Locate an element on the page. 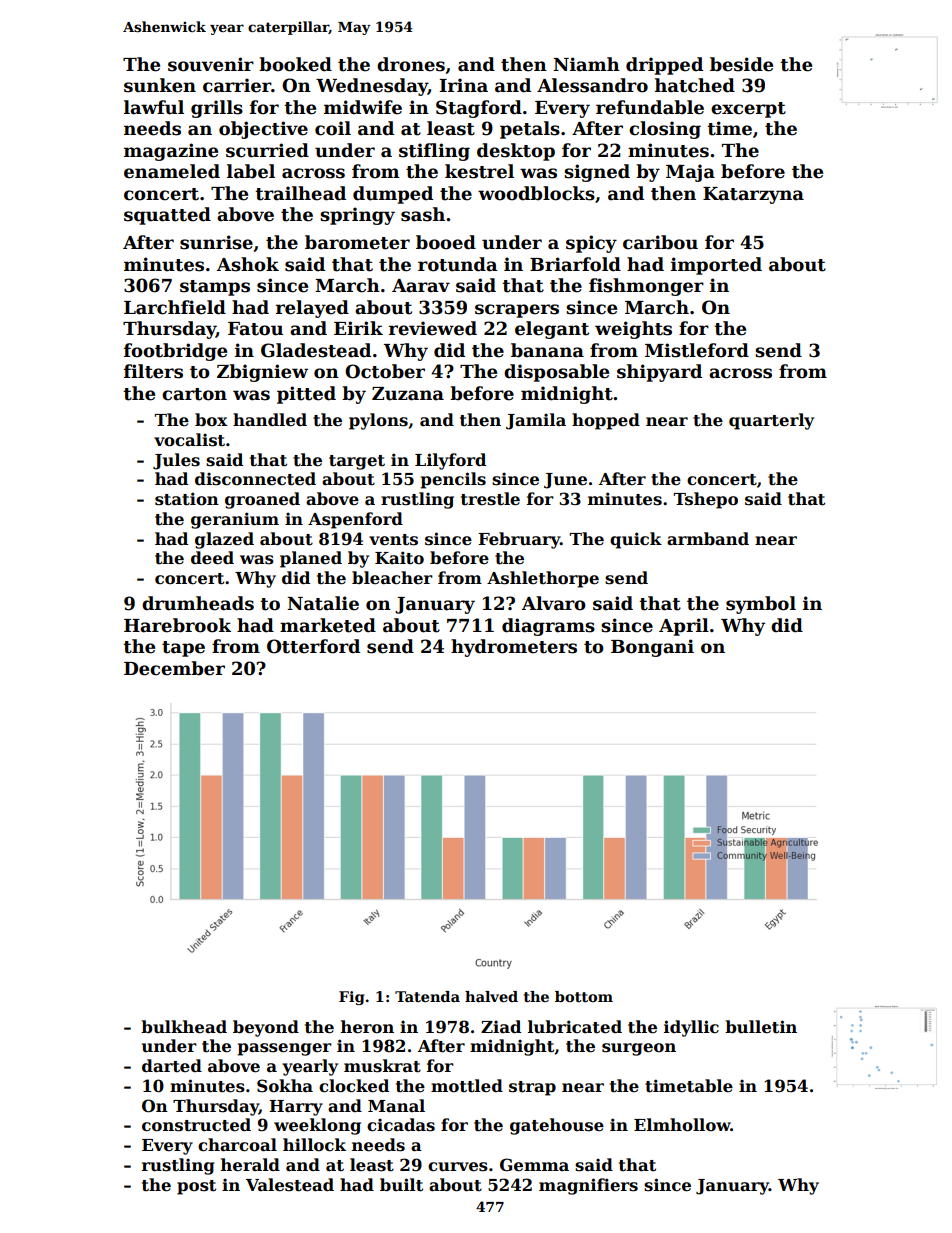 This document has height=1233, width=952. pylons is located at coordinates (378, 421).
